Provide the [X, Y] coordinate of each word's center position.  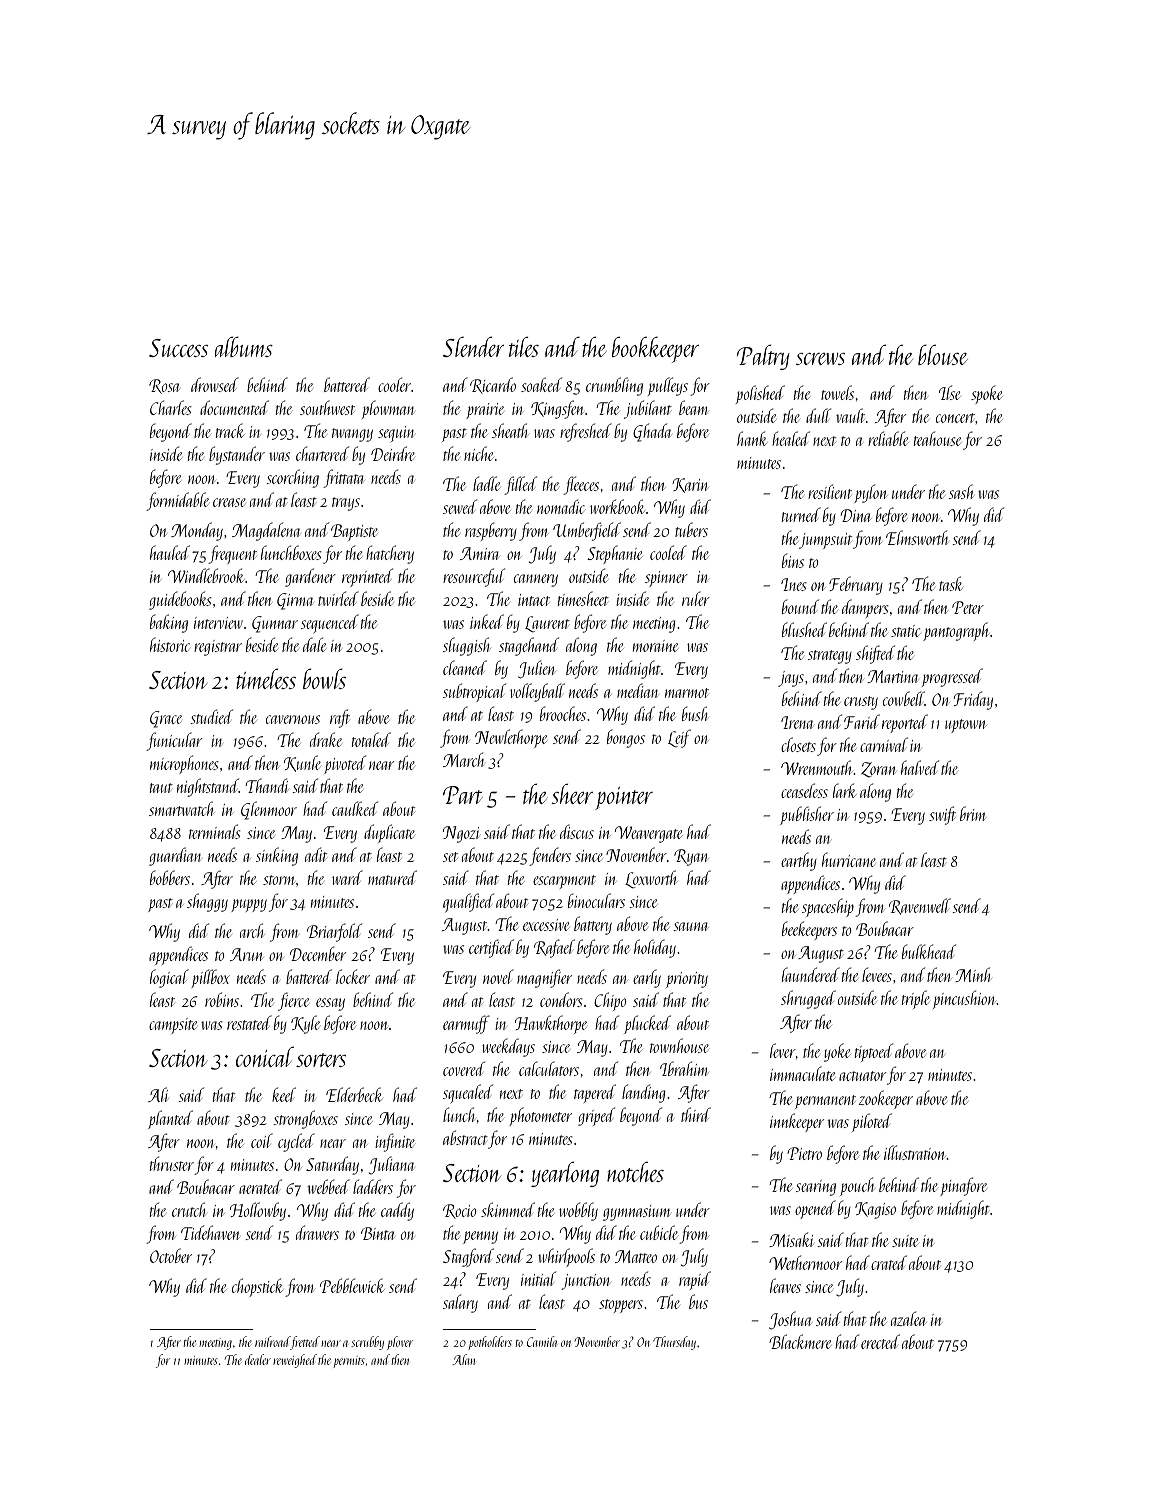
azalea [909, 1318]
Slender [473, 346]
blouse [943, 354]
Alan [463, 1359]
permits [349, 1362]
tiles [524, 346]
